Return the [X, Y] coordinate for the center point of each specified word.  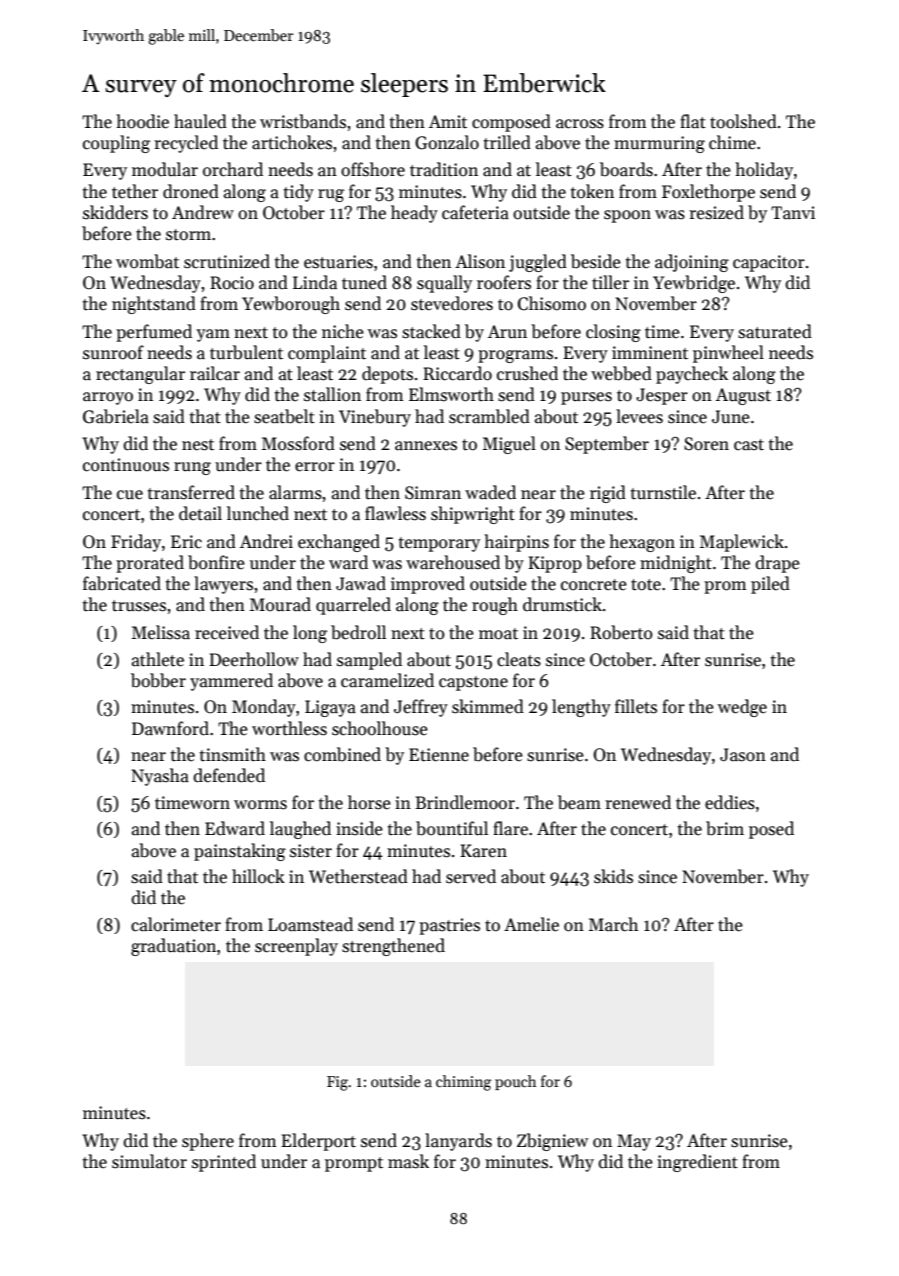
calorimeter [176, 924]
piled [770, 585]
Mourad [280, 604]
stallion [332, 394]
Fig [338, 1083]
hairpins [516, 543]
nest [198, 445]
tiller [610, 282]
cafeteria [475, 212]
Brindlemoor [465, 802]
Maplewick [742, 543]
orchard [233, 169]
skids [613, 876]
